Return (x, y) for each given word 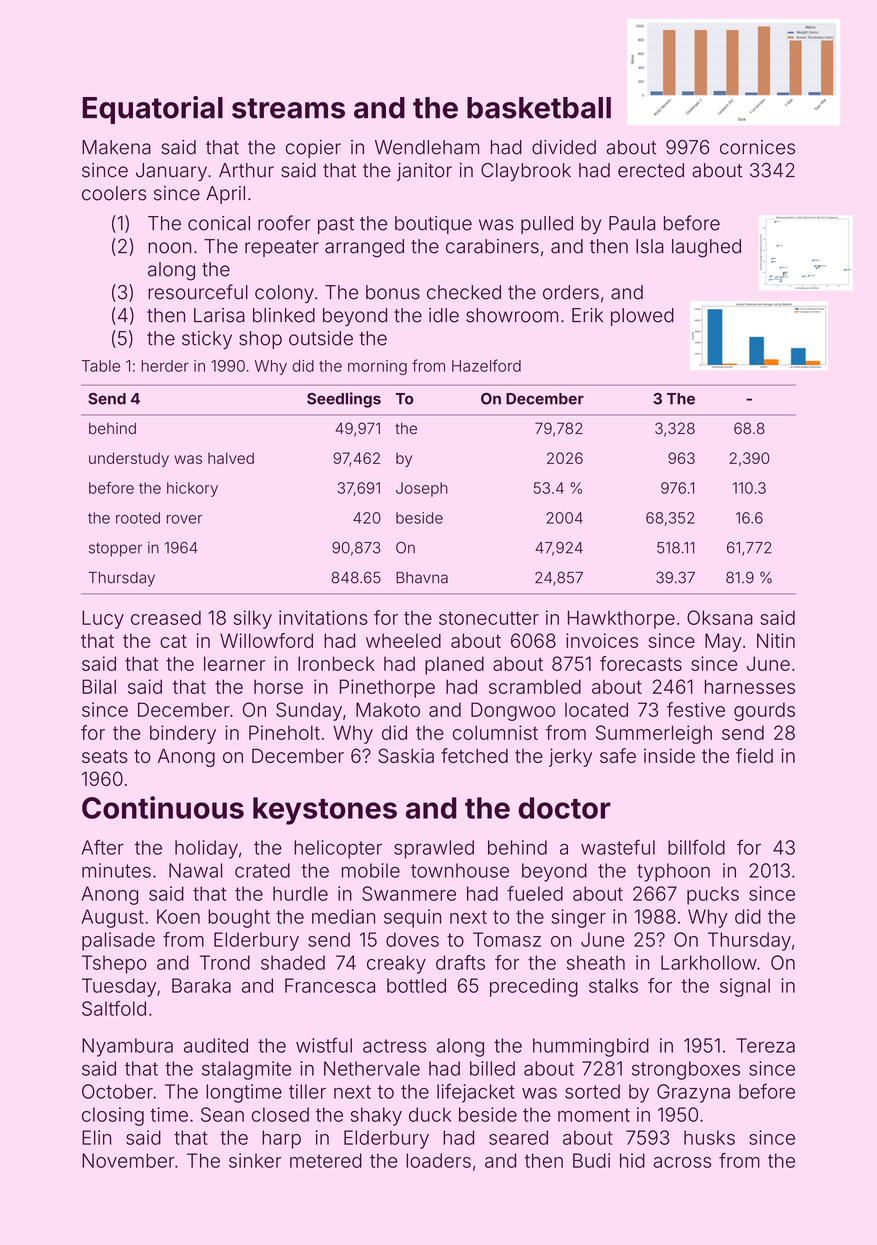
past (336, 225)
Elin (96, 1137)
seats (105, 756)
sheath (596, 962)
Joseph (422, 489)
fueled (535, 893)
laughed (706, 248)
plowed (642, 317)
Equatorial (153, 110)
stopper (115, 550)
